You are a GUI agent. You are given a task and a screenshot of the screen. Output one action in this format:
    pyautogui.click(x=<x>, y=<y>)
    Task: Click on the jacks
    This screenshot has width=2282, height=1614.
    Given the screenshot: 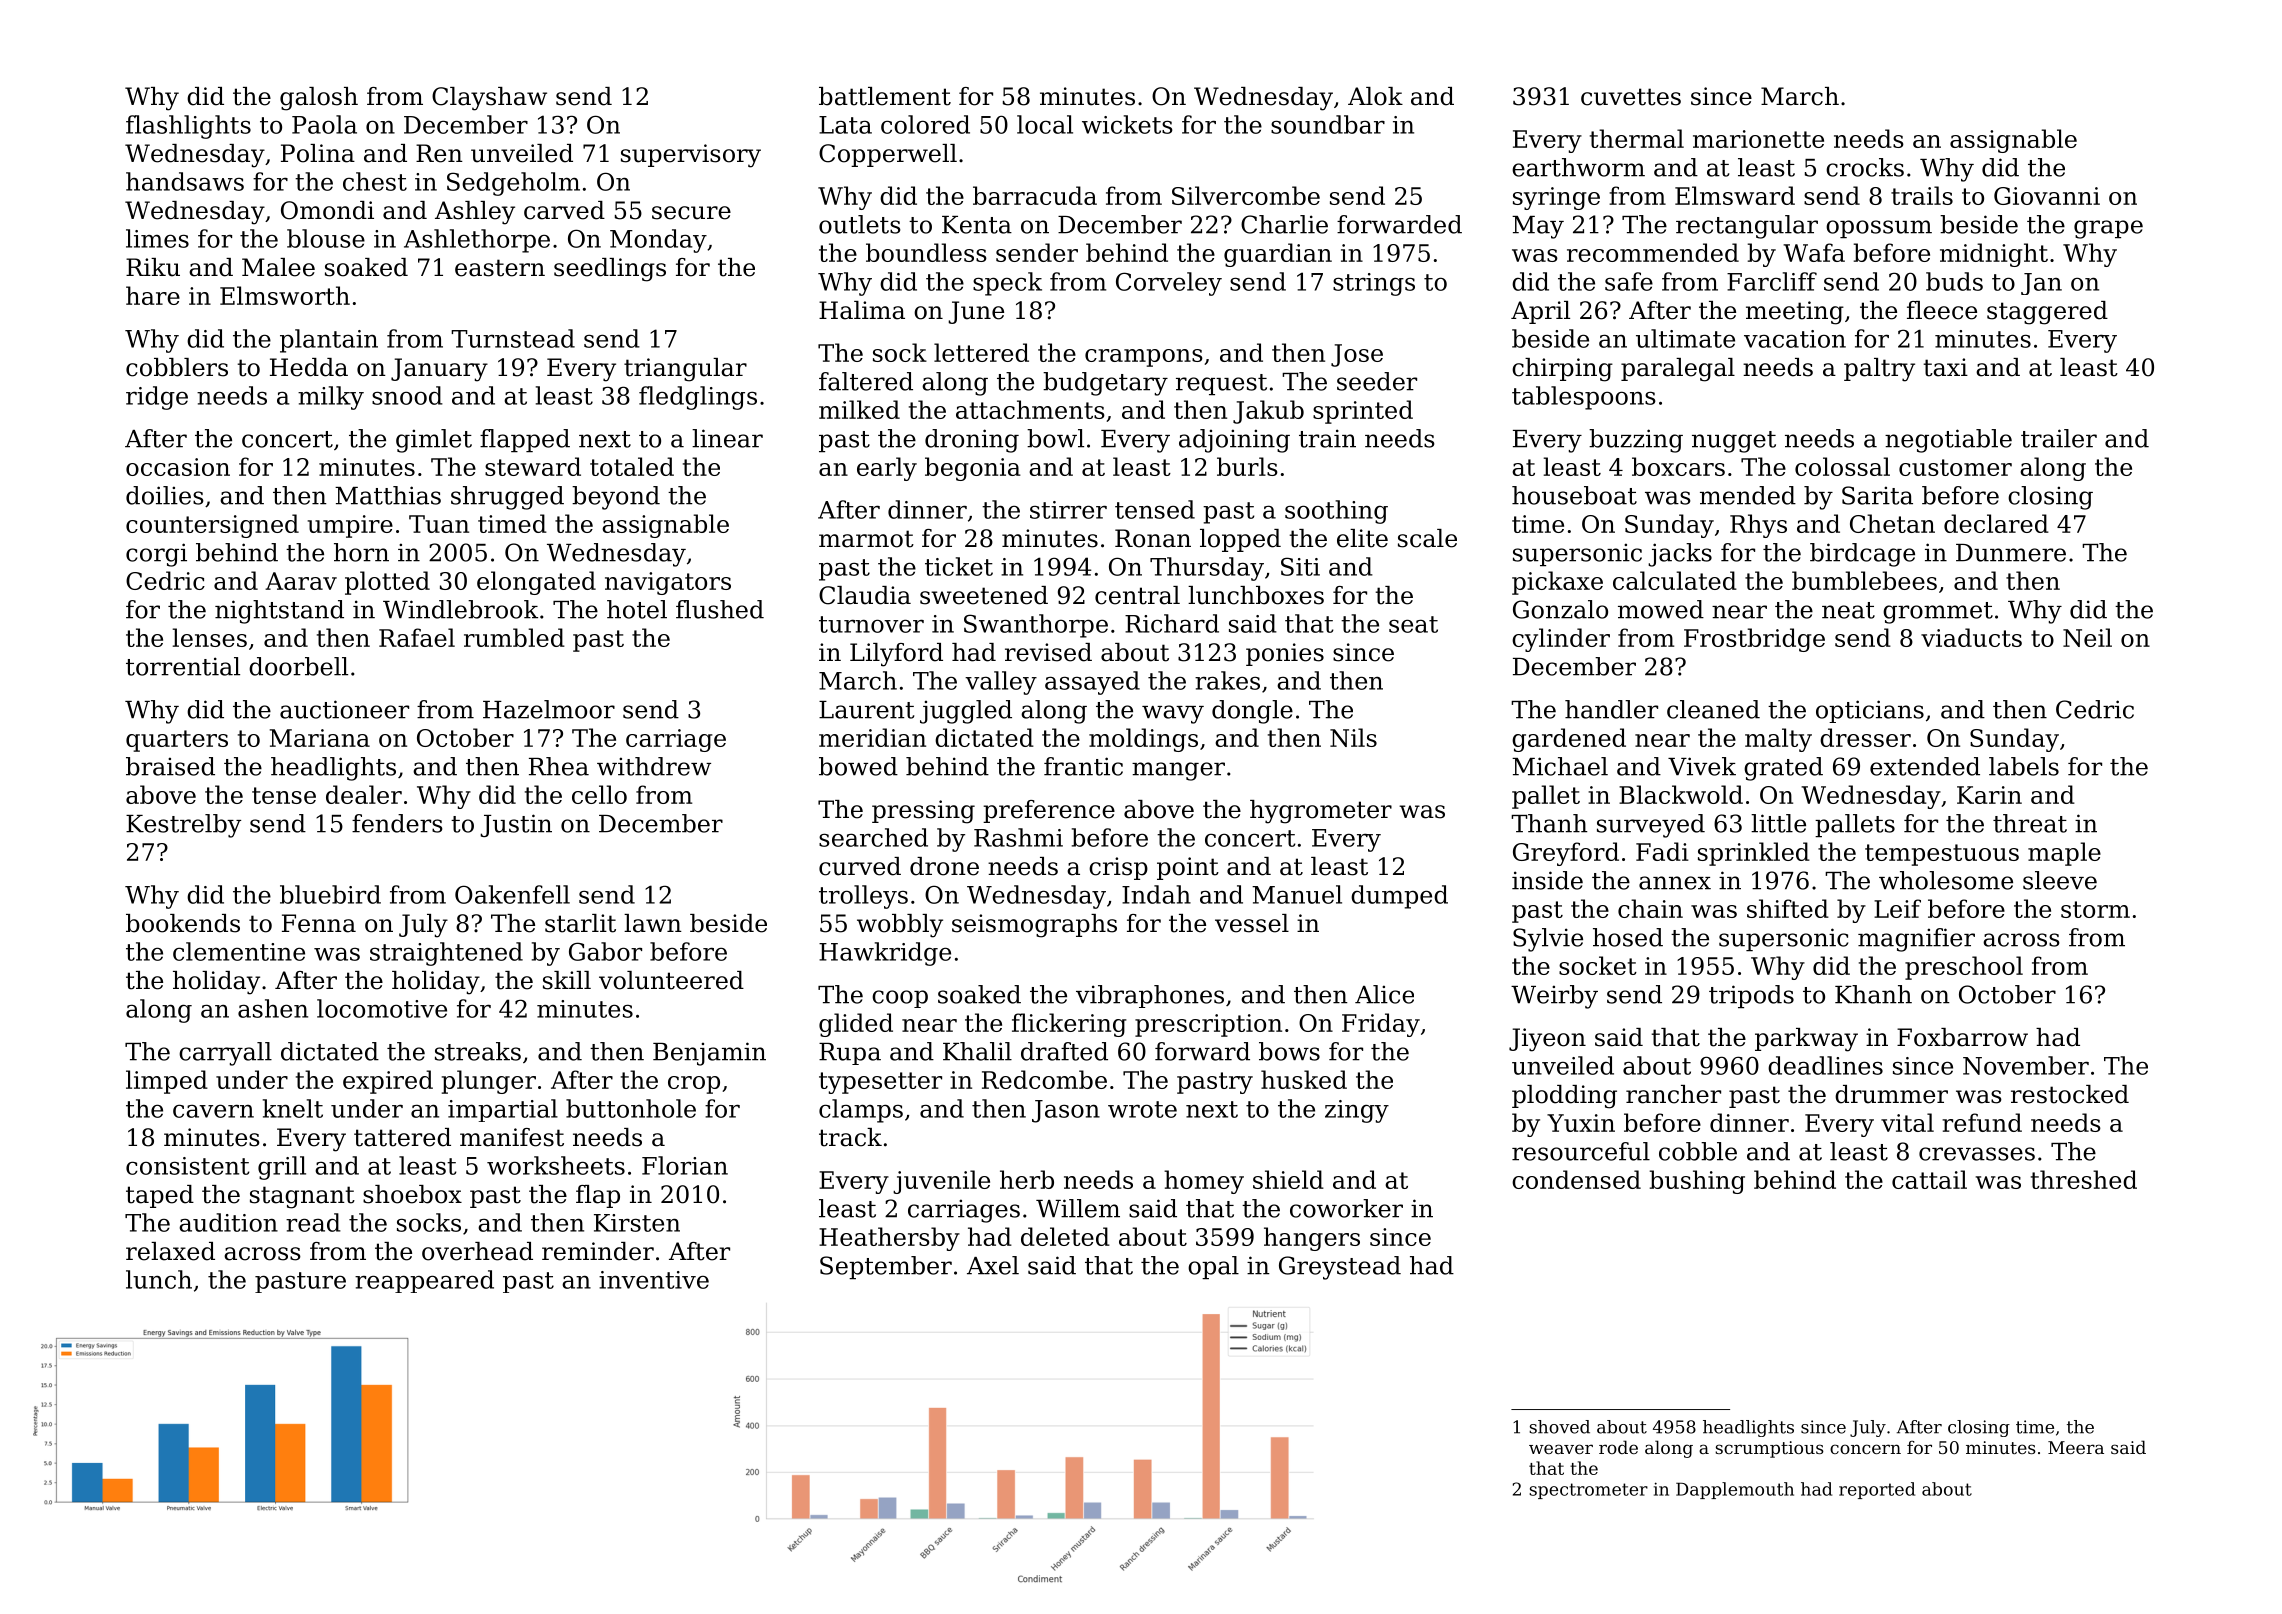 What is the action you would take?
    pyautogui.click(x=1680, y=555)
